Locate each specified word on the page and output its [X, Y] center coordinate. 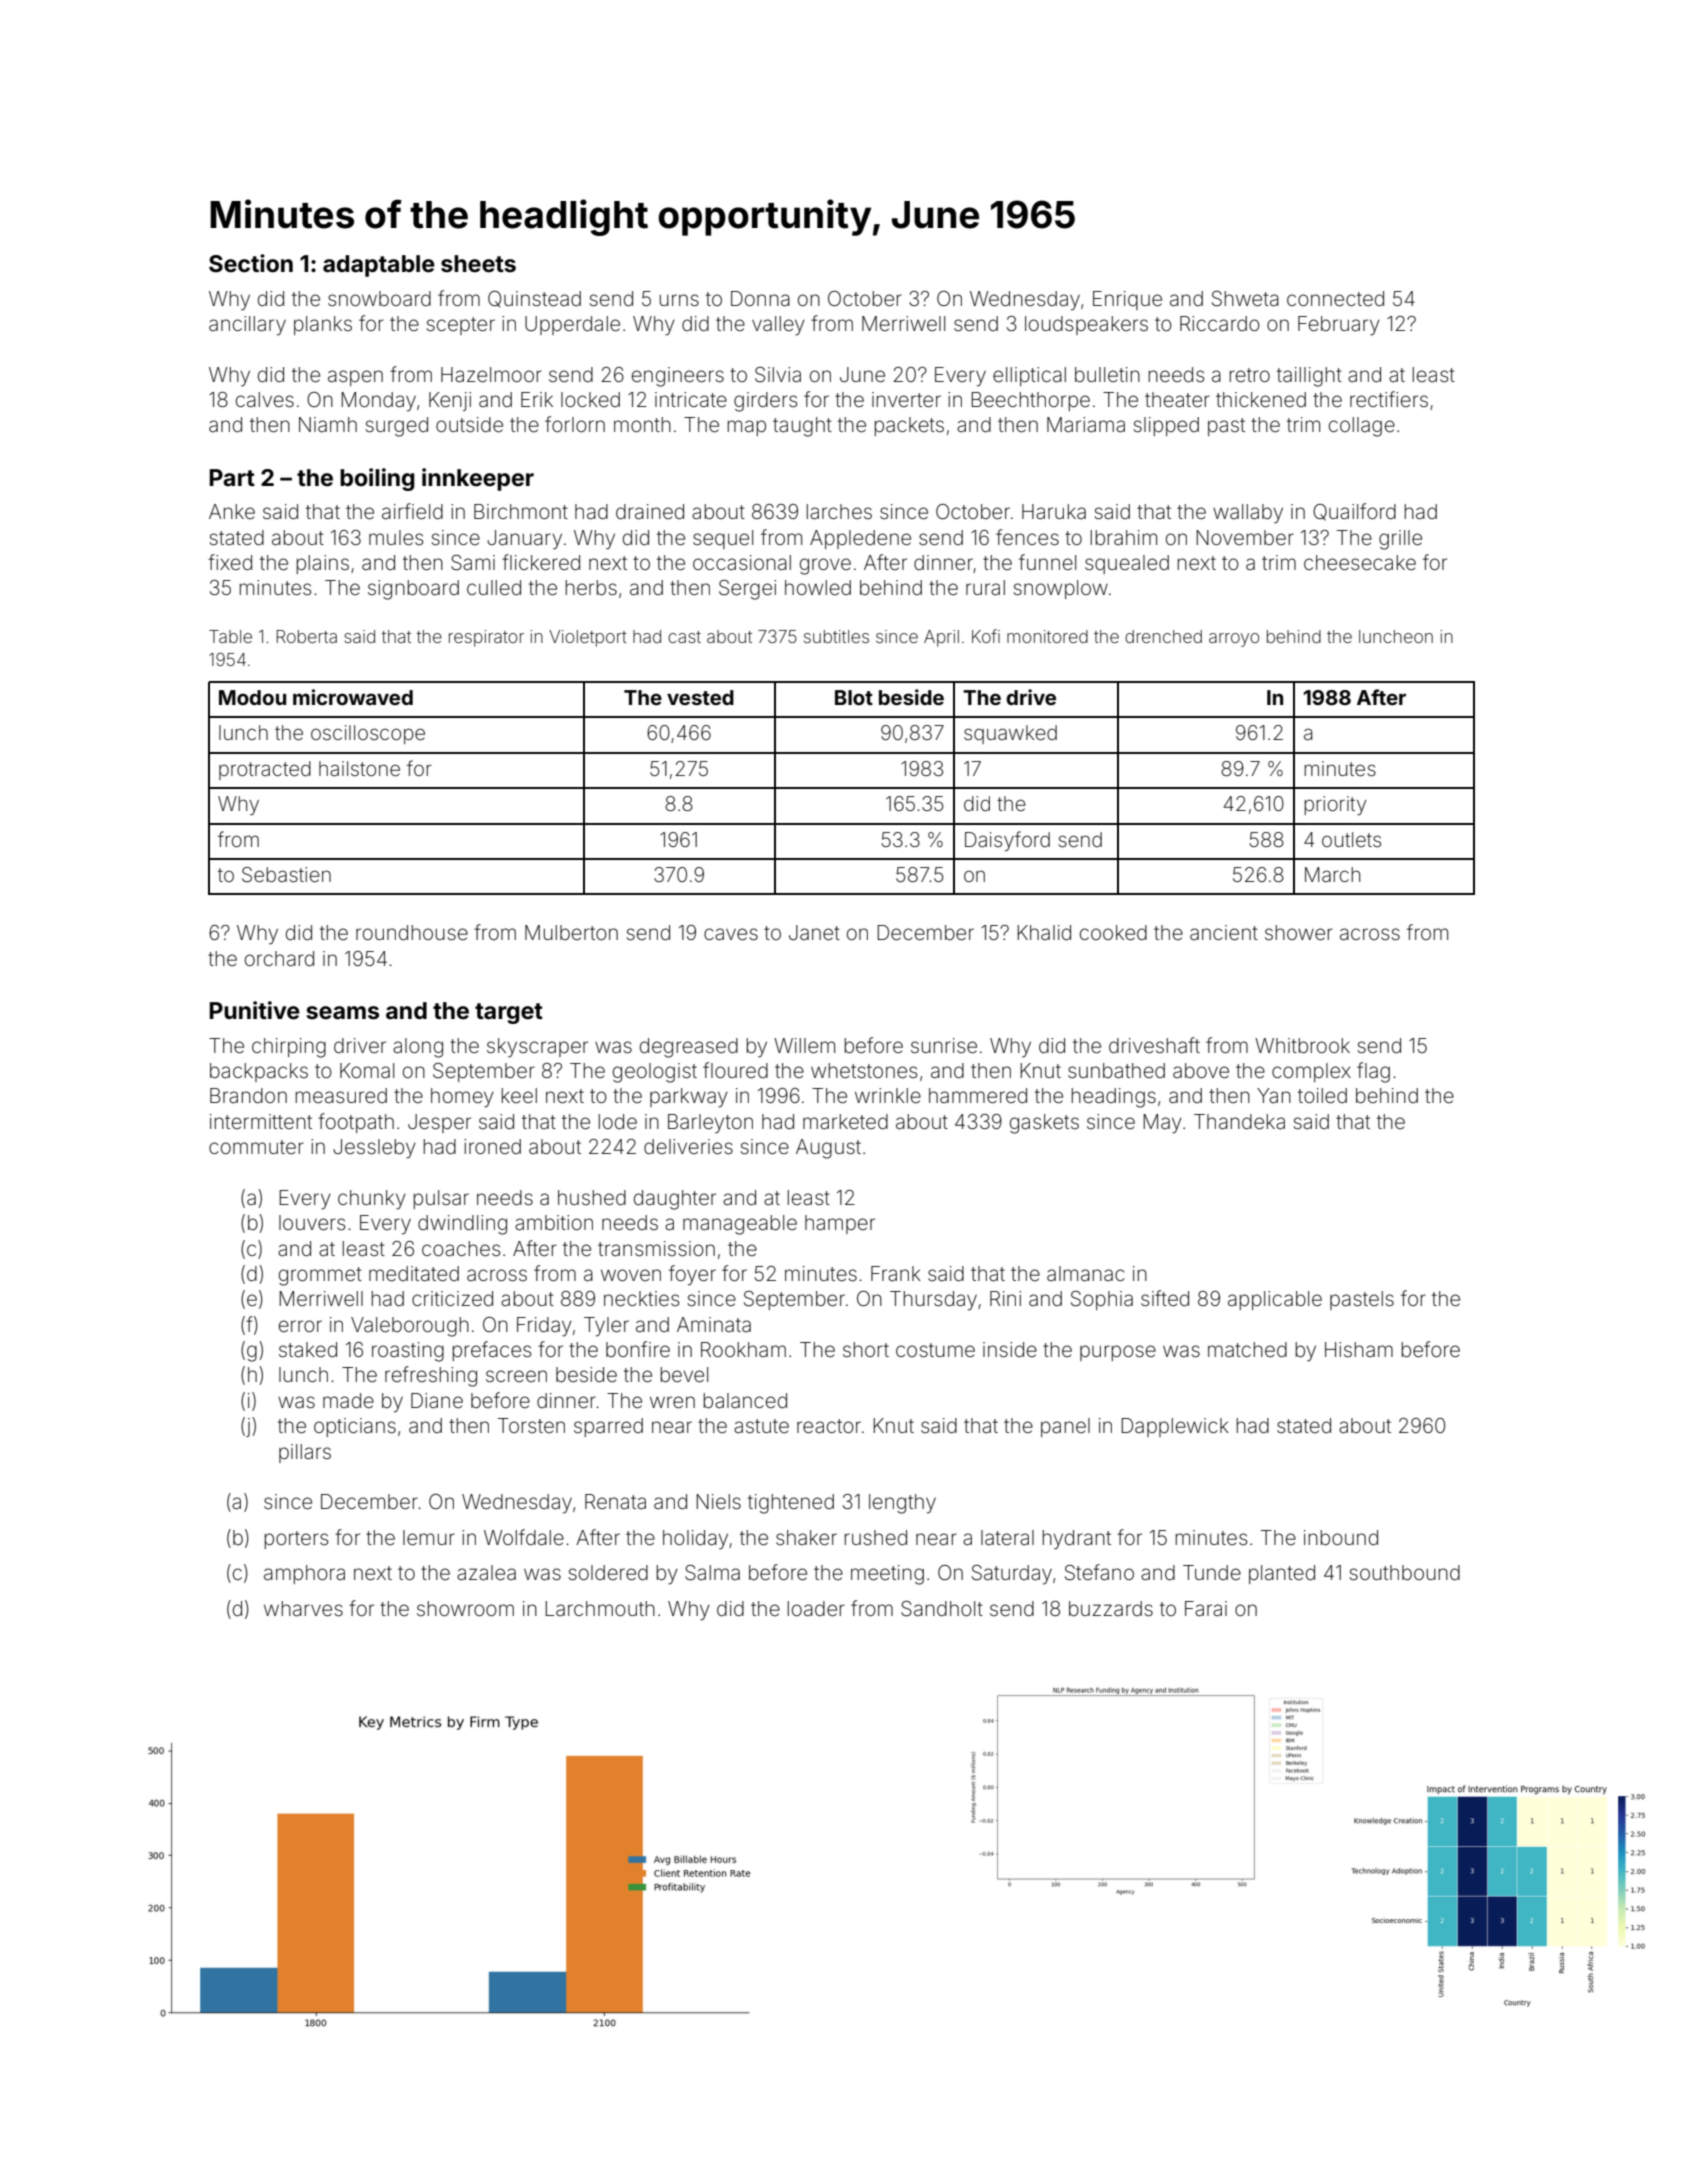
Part [232, 477]
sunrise [944, 1045]
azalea [486, 1572]
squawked [1010, 734]
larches [839, 511]
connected [1335, 298]
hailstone [359, 768]
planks [323, 325]
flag [1373, 1072]
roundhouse [412, 932]
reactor [829, 1426]
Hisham [1359, 1349]
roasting [408, 1352]
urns [679, 300]
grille [1400, 540]
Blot [854, 697]
